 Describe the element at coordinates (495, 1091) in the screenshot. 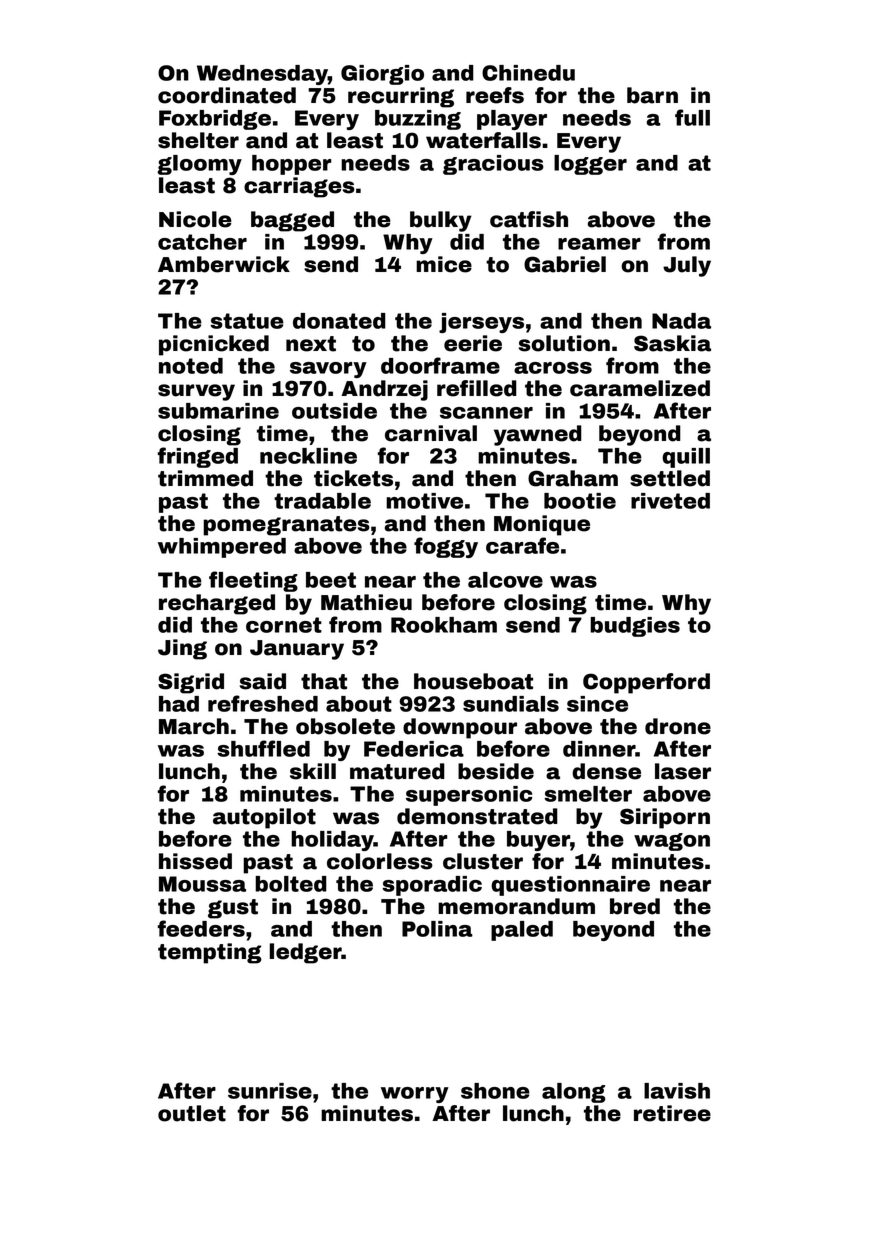

I see `shone` at that location.
